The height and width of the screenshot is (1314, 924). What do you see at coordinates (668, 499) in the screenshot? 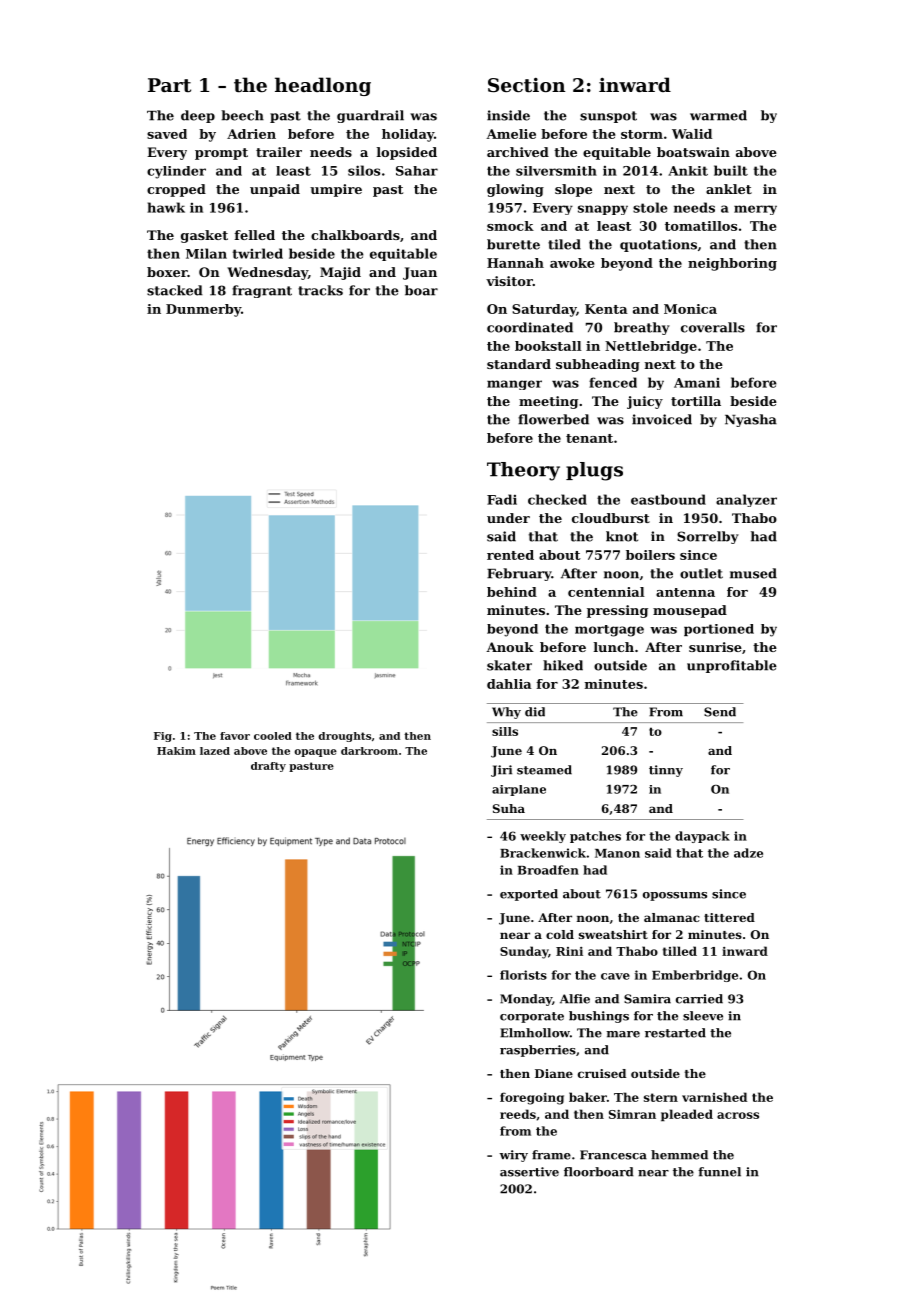
I see `eastbound` at bounding box center [668, 499].
